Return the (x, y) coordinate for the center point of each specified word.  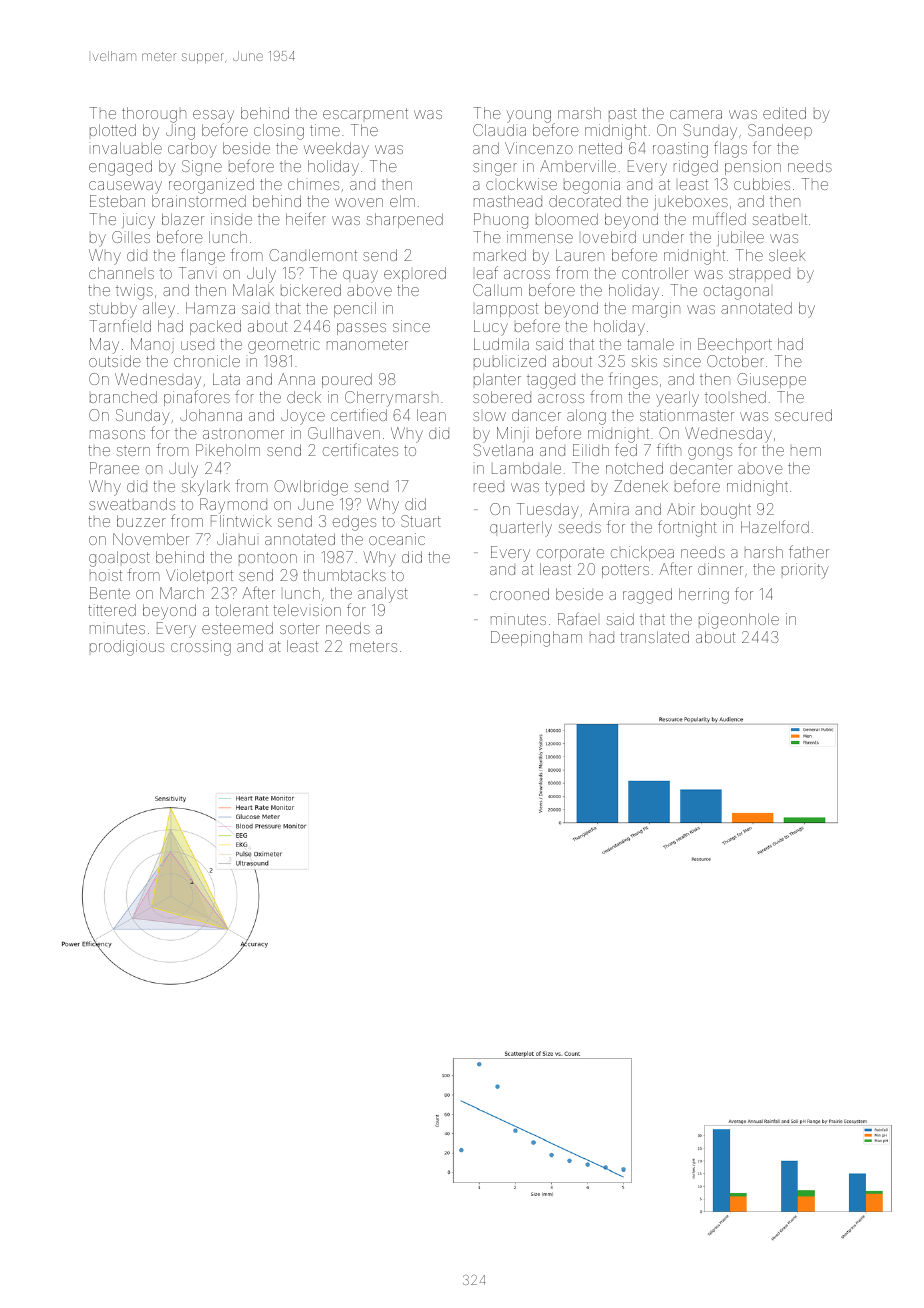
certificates (360, 449)
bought (726, 511)
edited (784, 113)
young (528, 116)
